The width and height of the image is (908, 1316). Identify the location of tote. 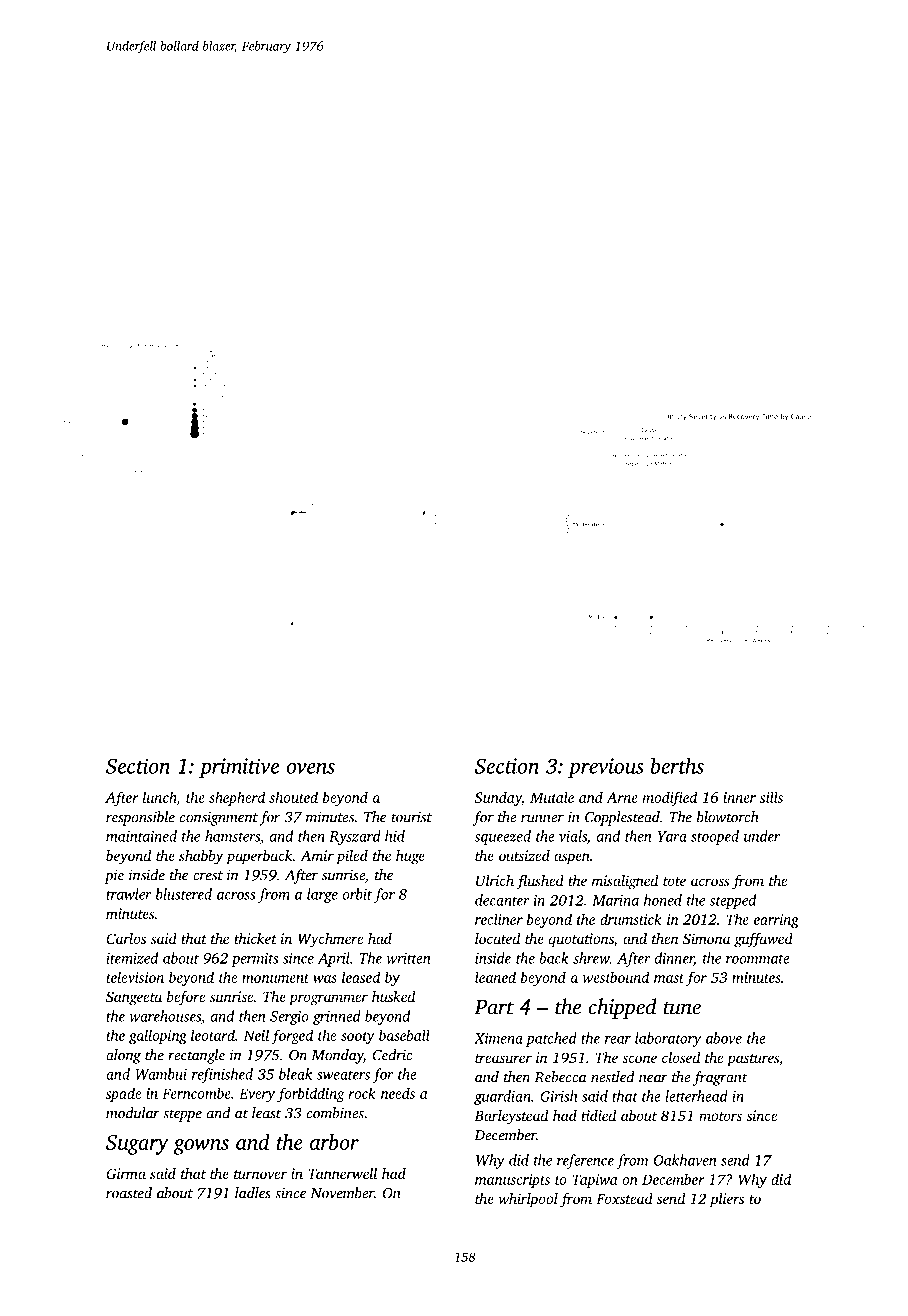
(674, 881).
